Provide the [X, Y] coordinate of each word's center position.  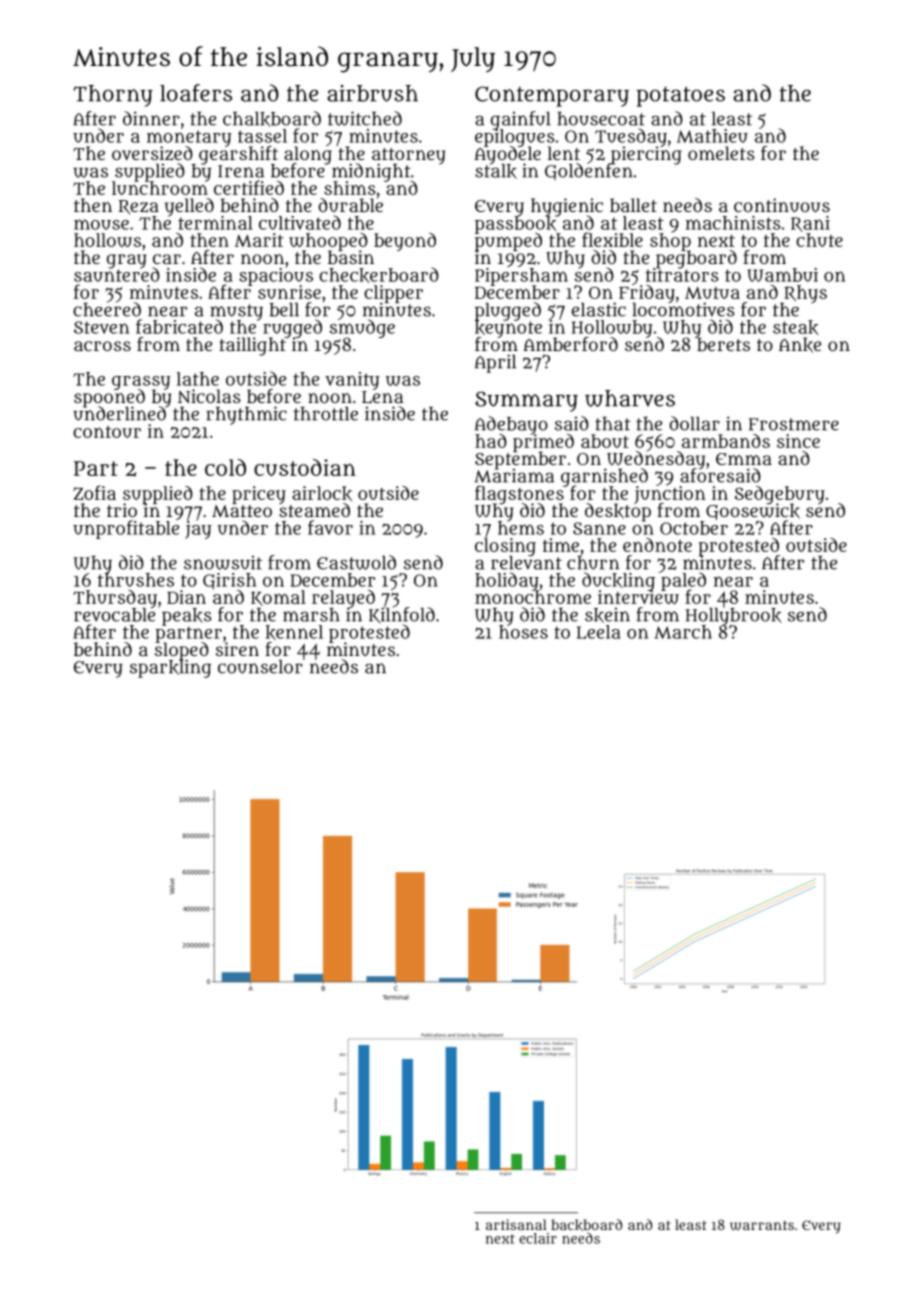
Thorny [113, 96]
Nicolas [209, 396]
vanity [352, 381]
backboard [586, 1225]
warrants [762, 1226]
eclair [538, 1238]
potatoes [680, 96]
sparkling [170, 669]
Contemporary [552, 96]
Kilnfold [402, 615]
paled [683, 581]
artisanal [516, 1224]
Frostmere [794, 424]
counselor [260, 667]
